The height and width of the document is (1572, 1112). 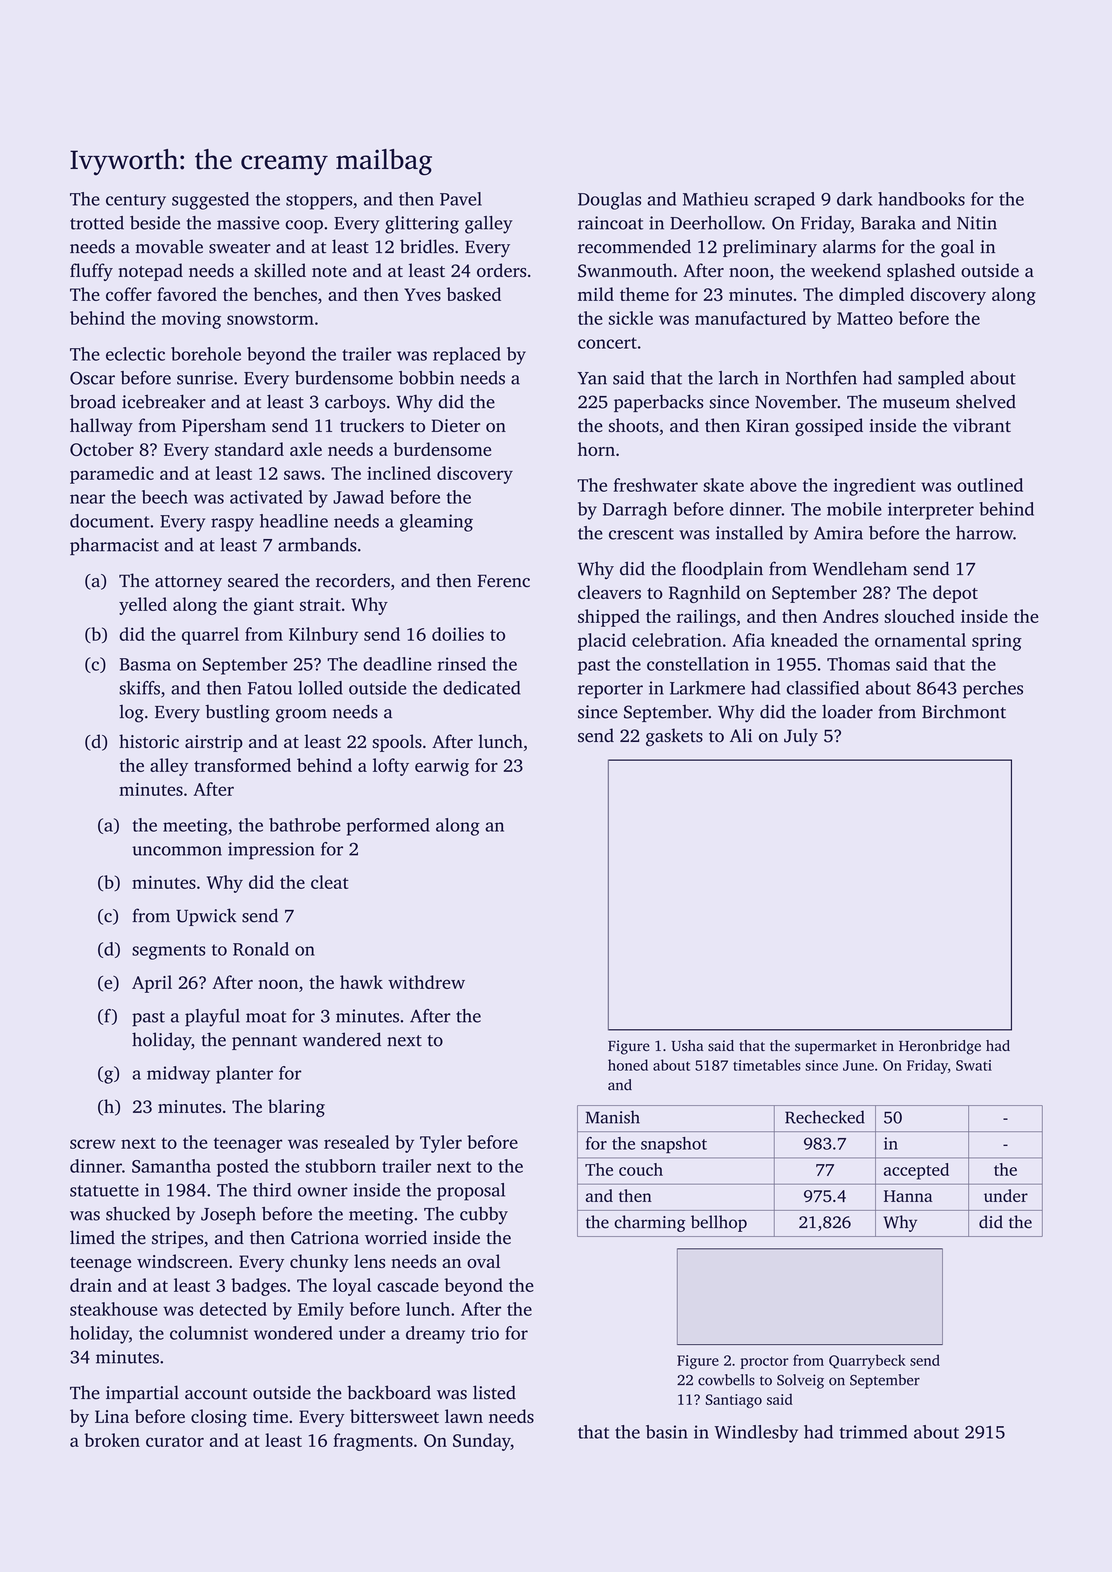 I want to click on near, so click(x=87, y=499).
